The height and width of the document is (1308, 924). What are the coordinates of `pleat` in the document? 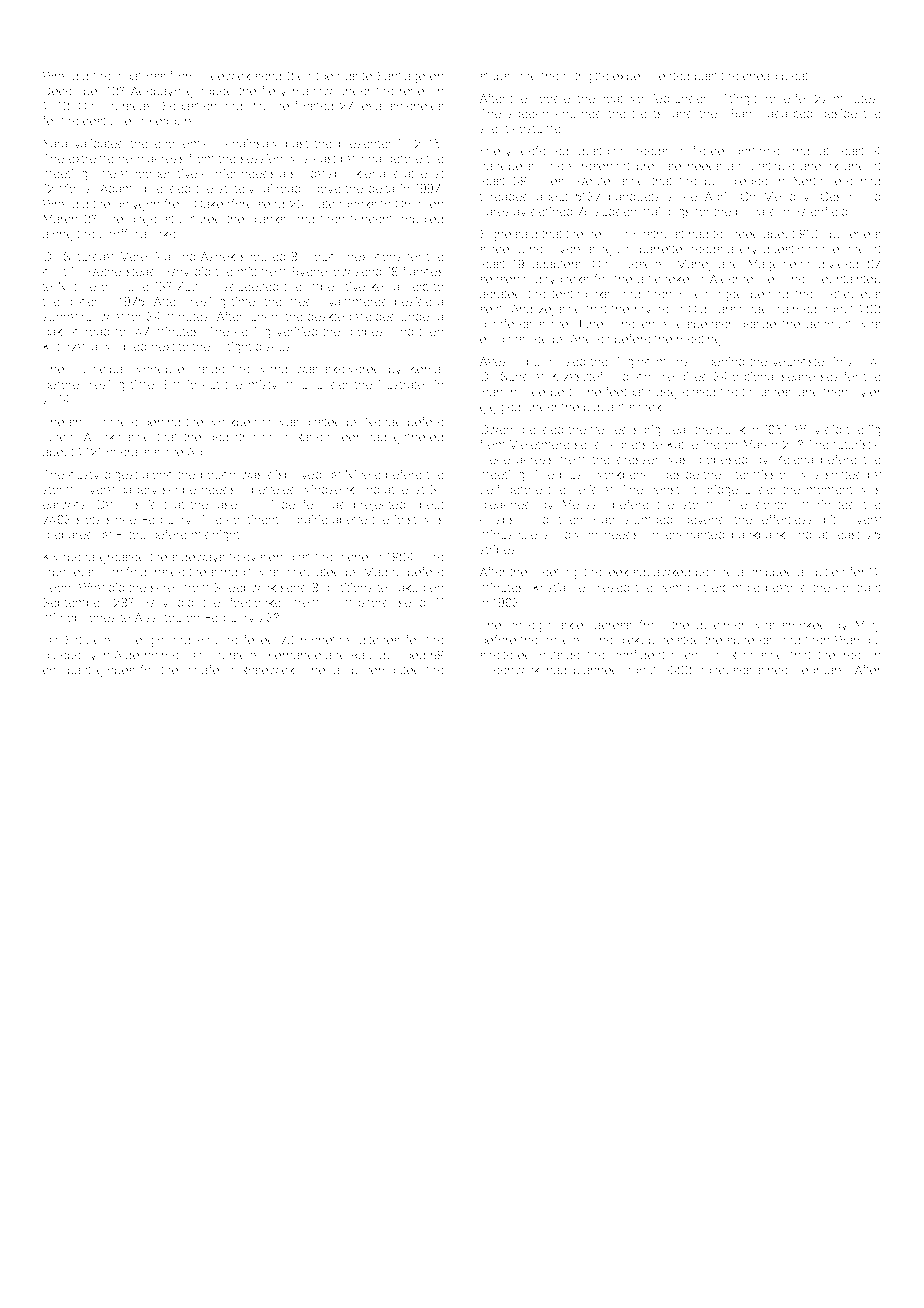 It's located at (795, 77).
